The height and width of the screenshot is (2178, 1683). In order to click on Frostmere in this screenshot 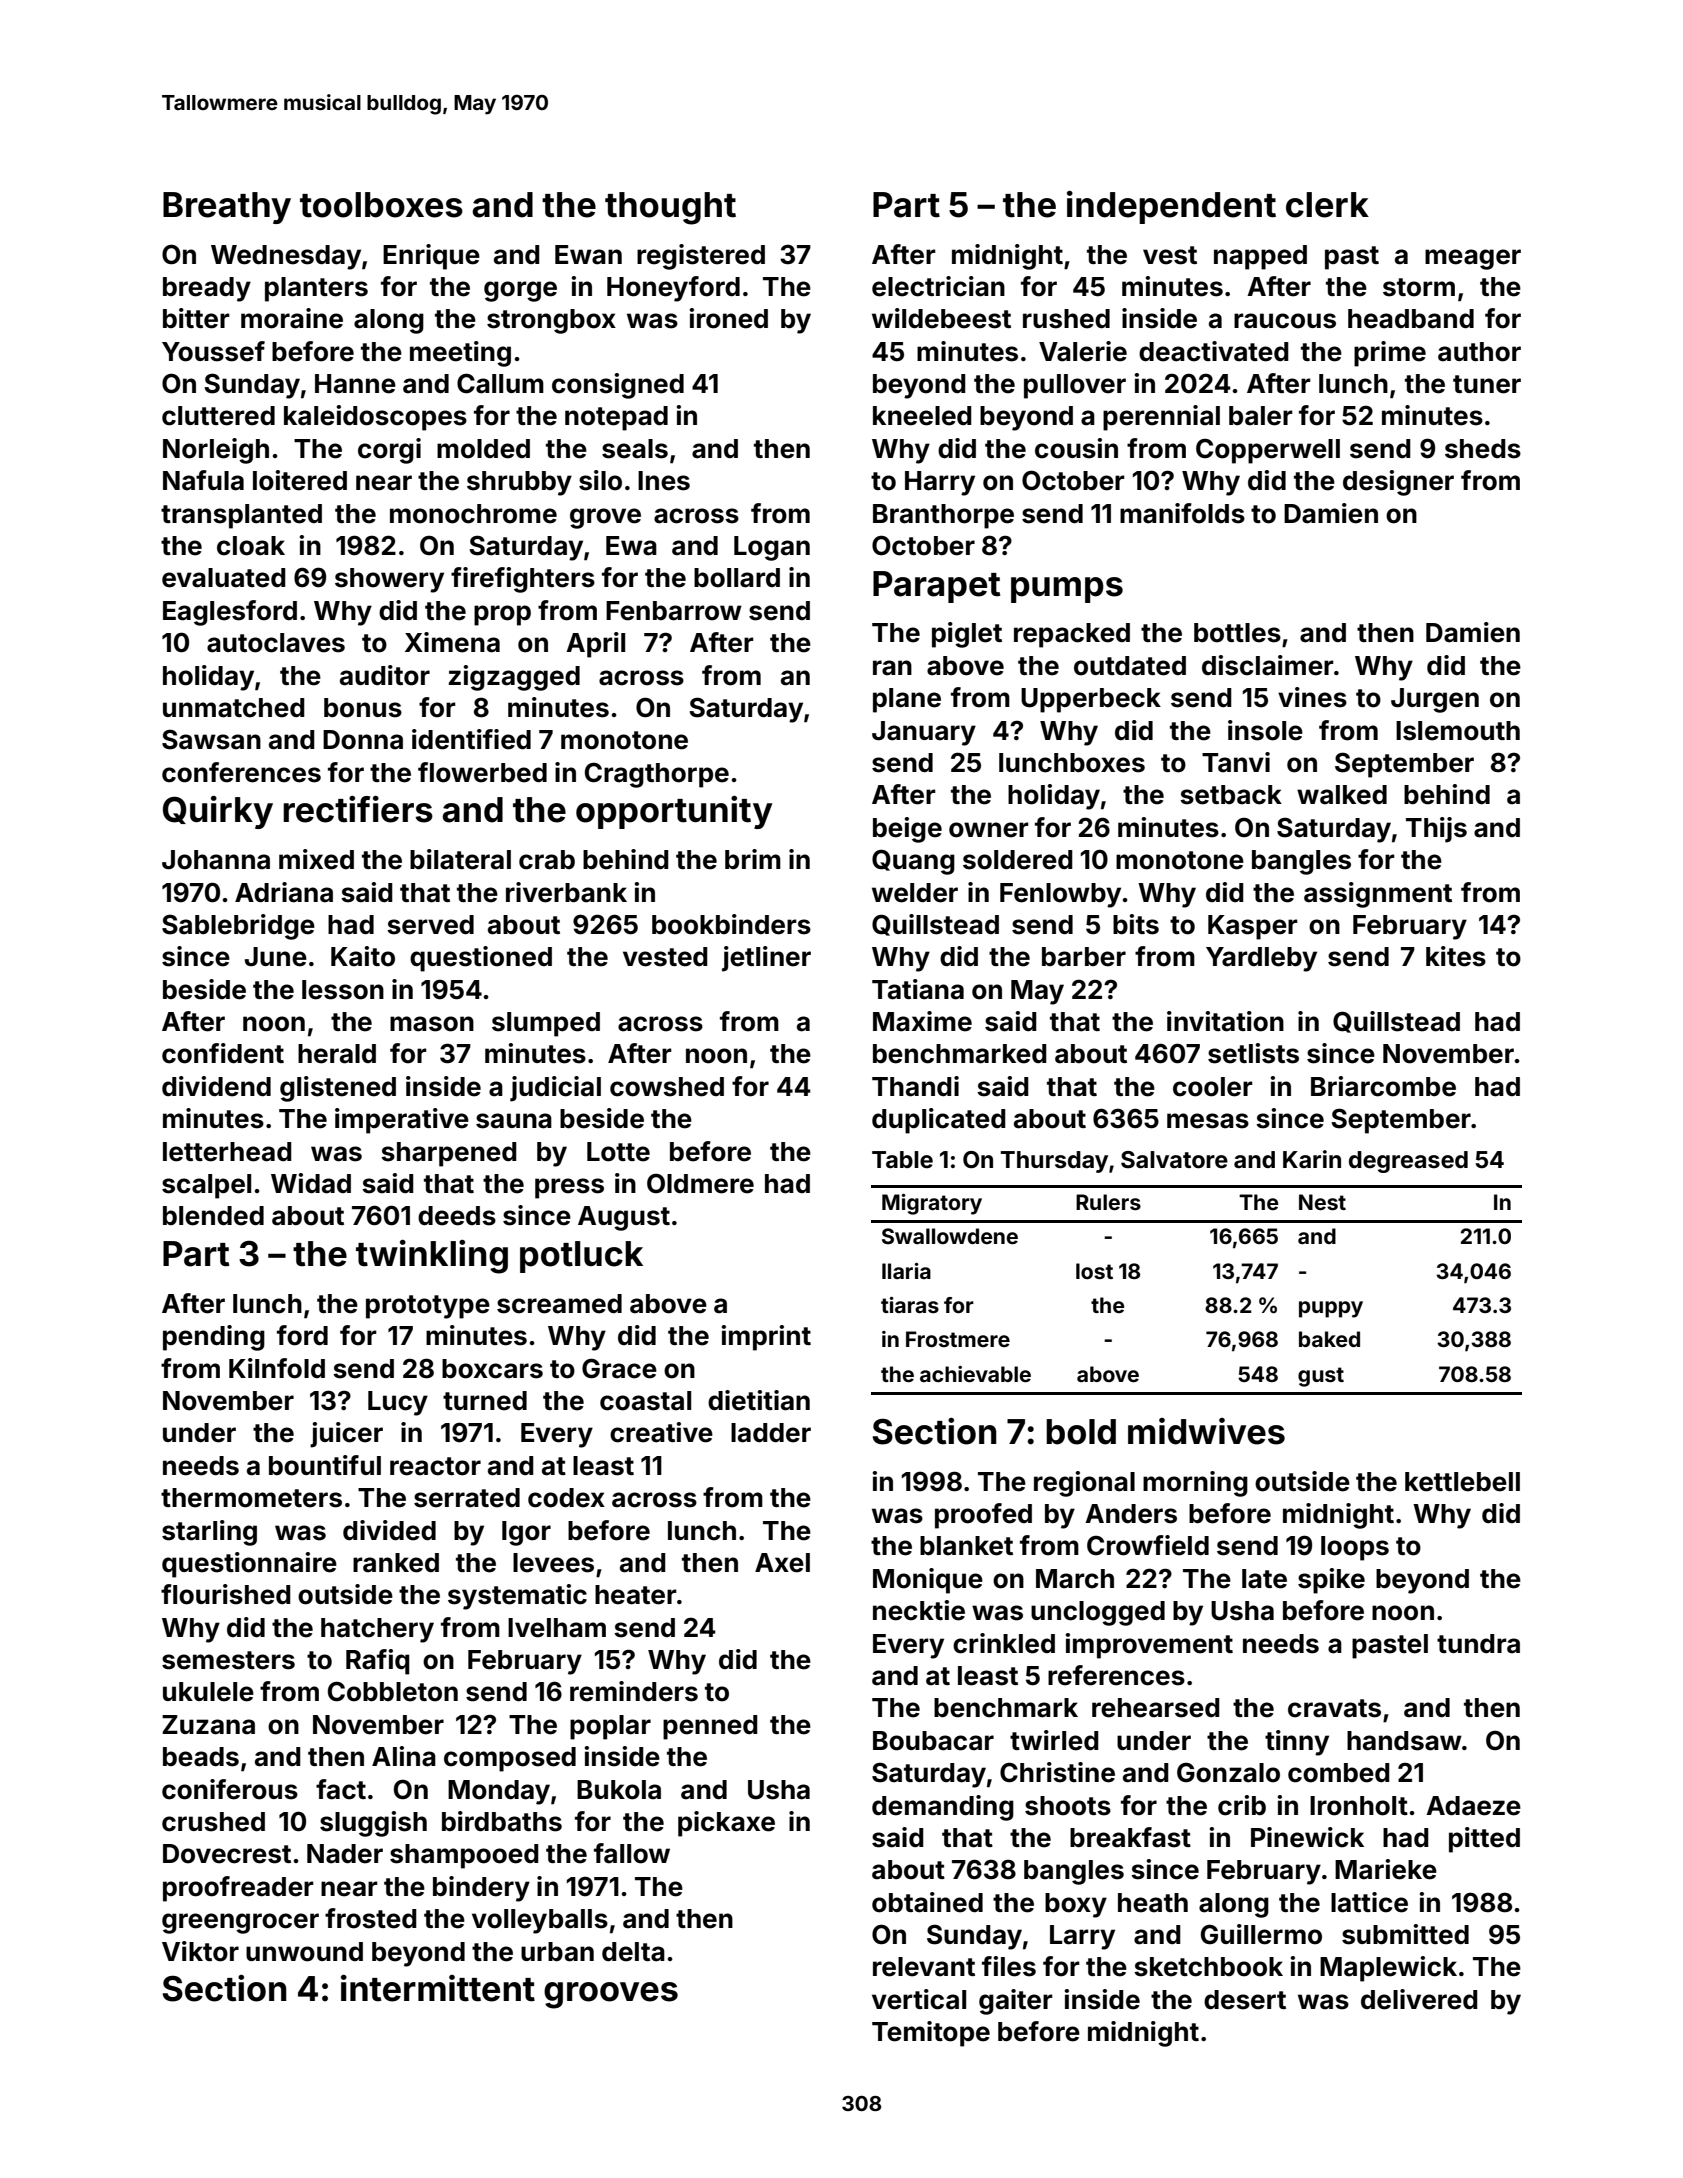, I will do `click(958, 1339)`.
